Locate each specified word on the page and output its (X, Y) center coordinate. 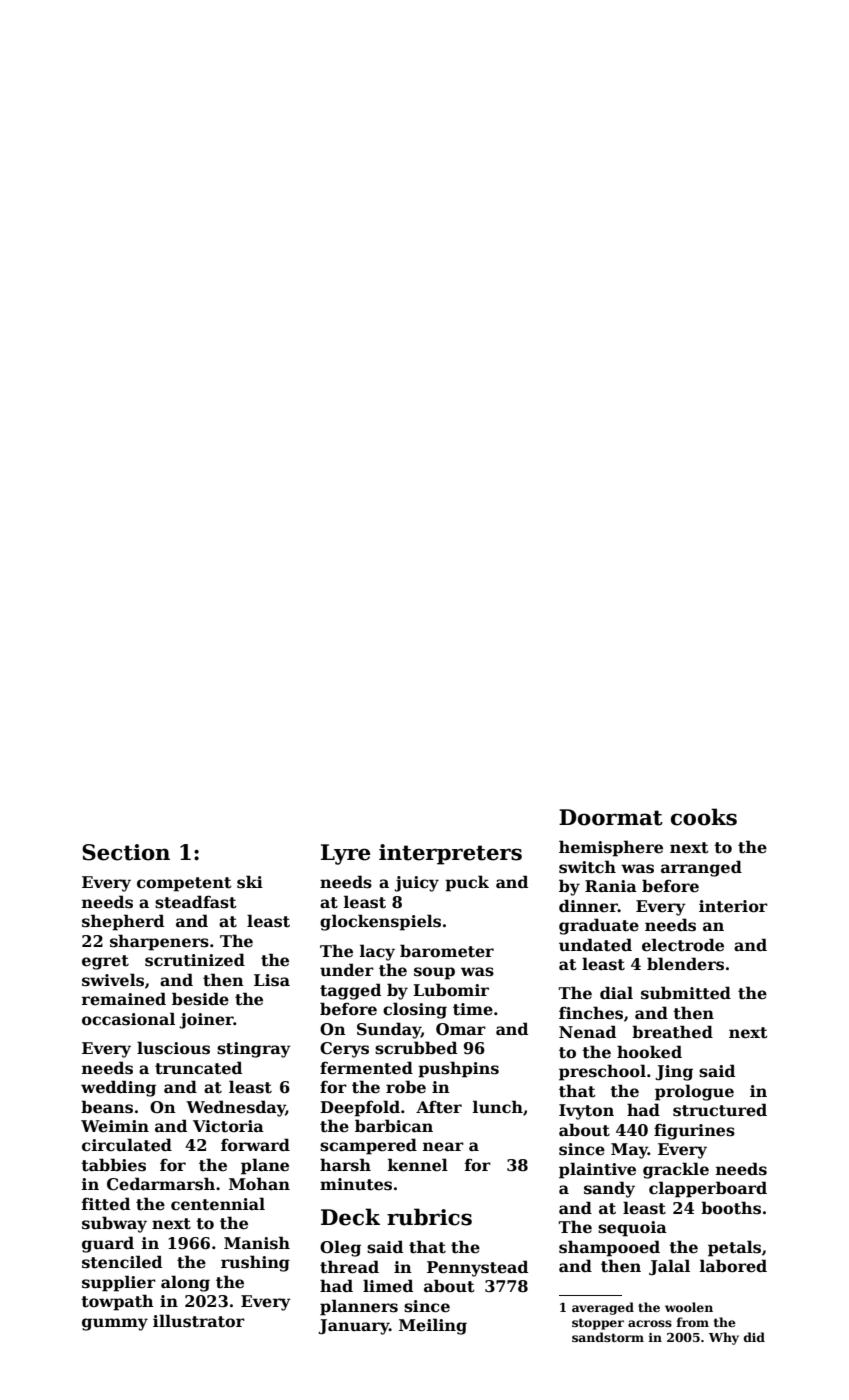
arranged (701, 868)
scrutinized (195, 960)
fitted (106, 1204)
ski (250, 882)
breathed (672, 1032)
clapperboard (708, 1189)
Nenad (587, 1032)
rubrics (429, 1217)
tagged (350, 991)
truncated (198, 1068)
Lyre (346, 854)
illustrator (199, 1321)
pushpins (458, 1069)
